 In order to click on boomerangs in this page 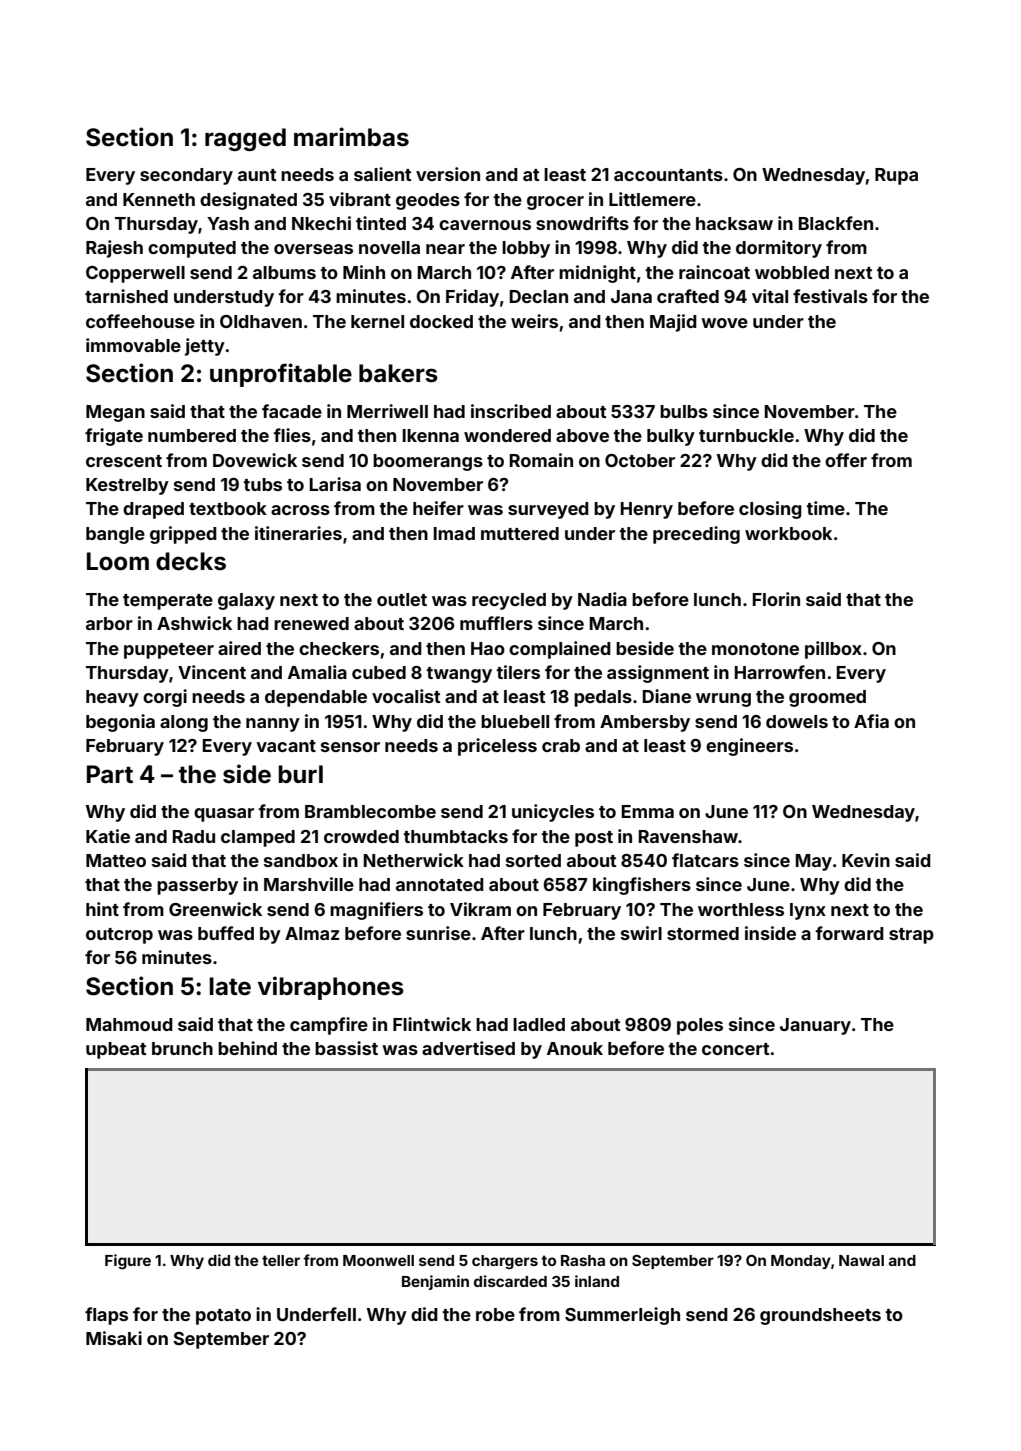, I will do `click(428, 462)`.
